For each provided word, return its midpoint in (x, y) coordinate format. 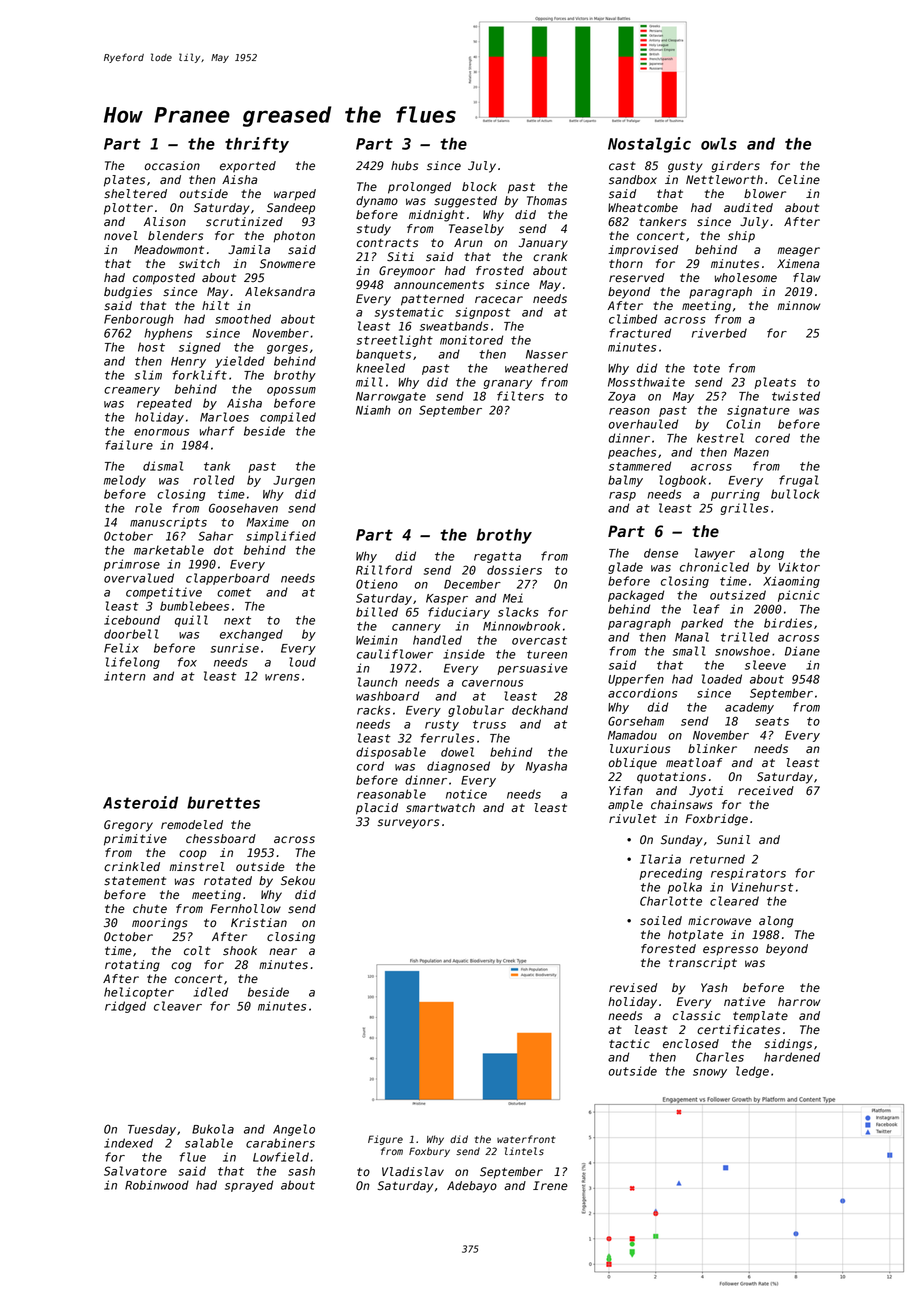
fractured (640, 333)
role (148, 508)
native (744, 1001)
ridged (125, 1007)
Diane (802, 651)
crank (550, 257)
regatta (497, 557)
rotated (228, 880)
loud (302, 662)
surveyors (408, 824)
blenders (175, 236)
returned (717, 859)
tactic (629, 1044)
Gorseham (636, 721)
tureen (547, 654)
